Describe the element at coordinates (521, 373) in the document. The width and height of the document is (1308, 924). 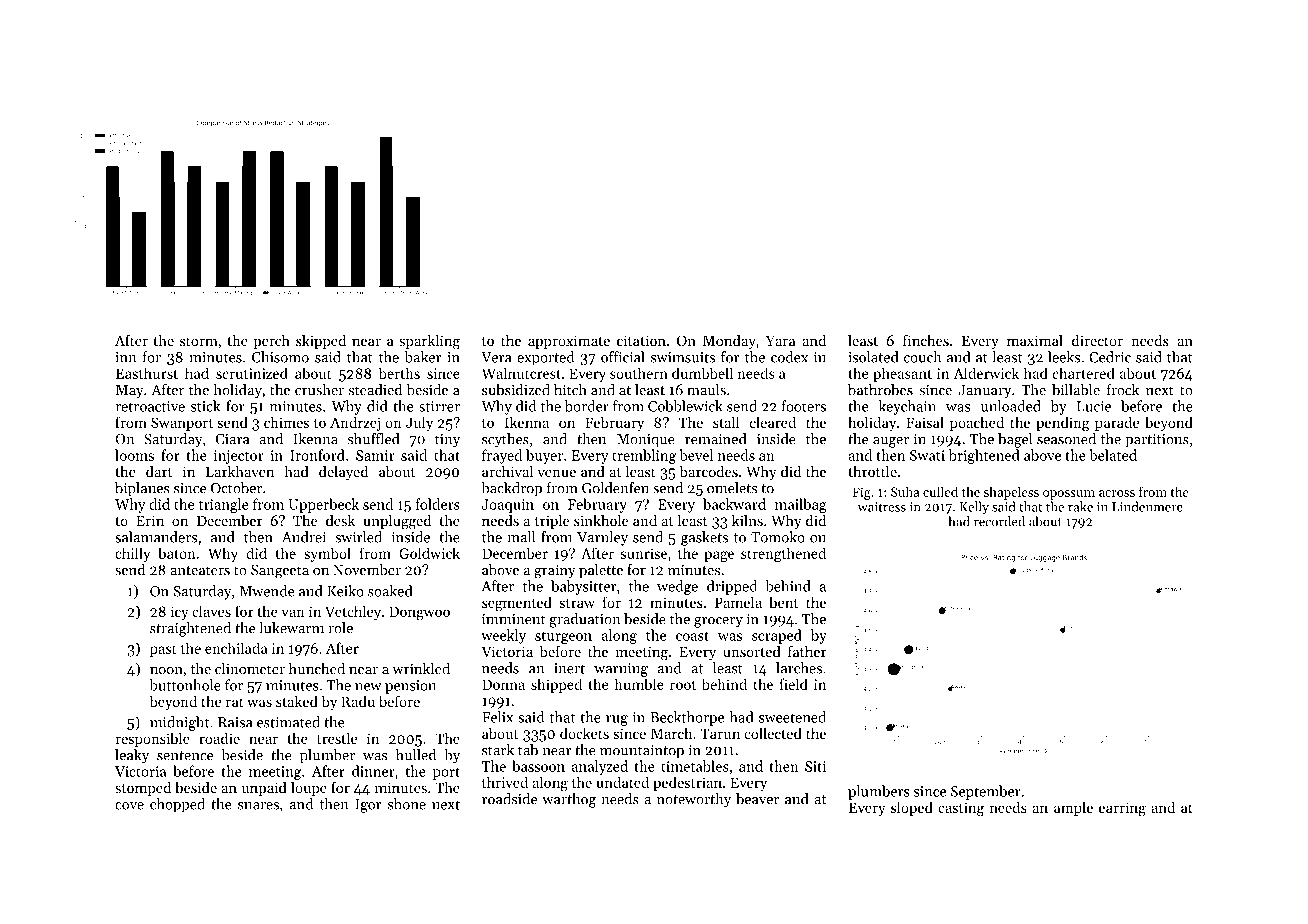
I see `Walnutcrest` at that location.
